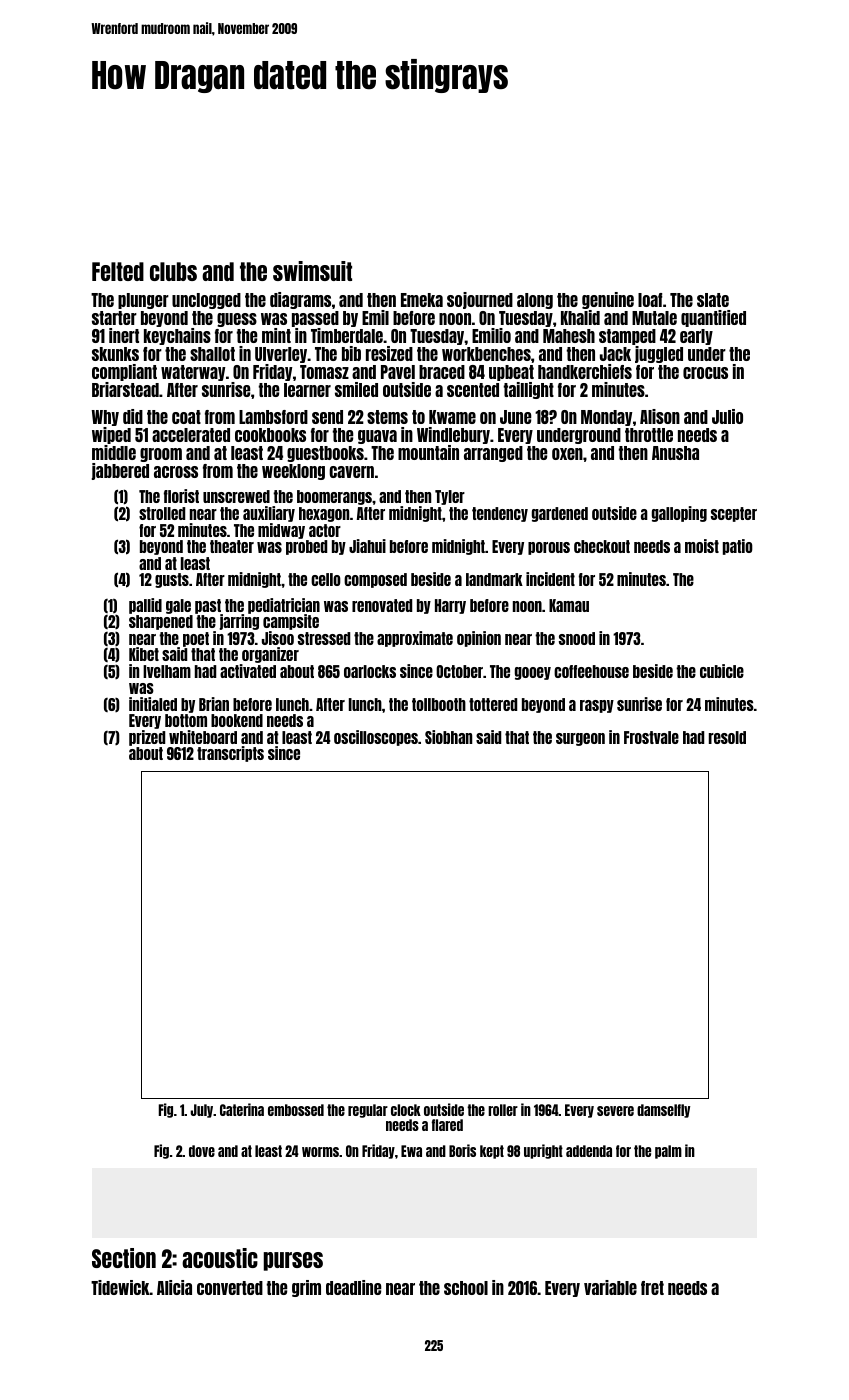  Describe the element at coordinates (652, 1288) in the page. I see `fret` at that location.
